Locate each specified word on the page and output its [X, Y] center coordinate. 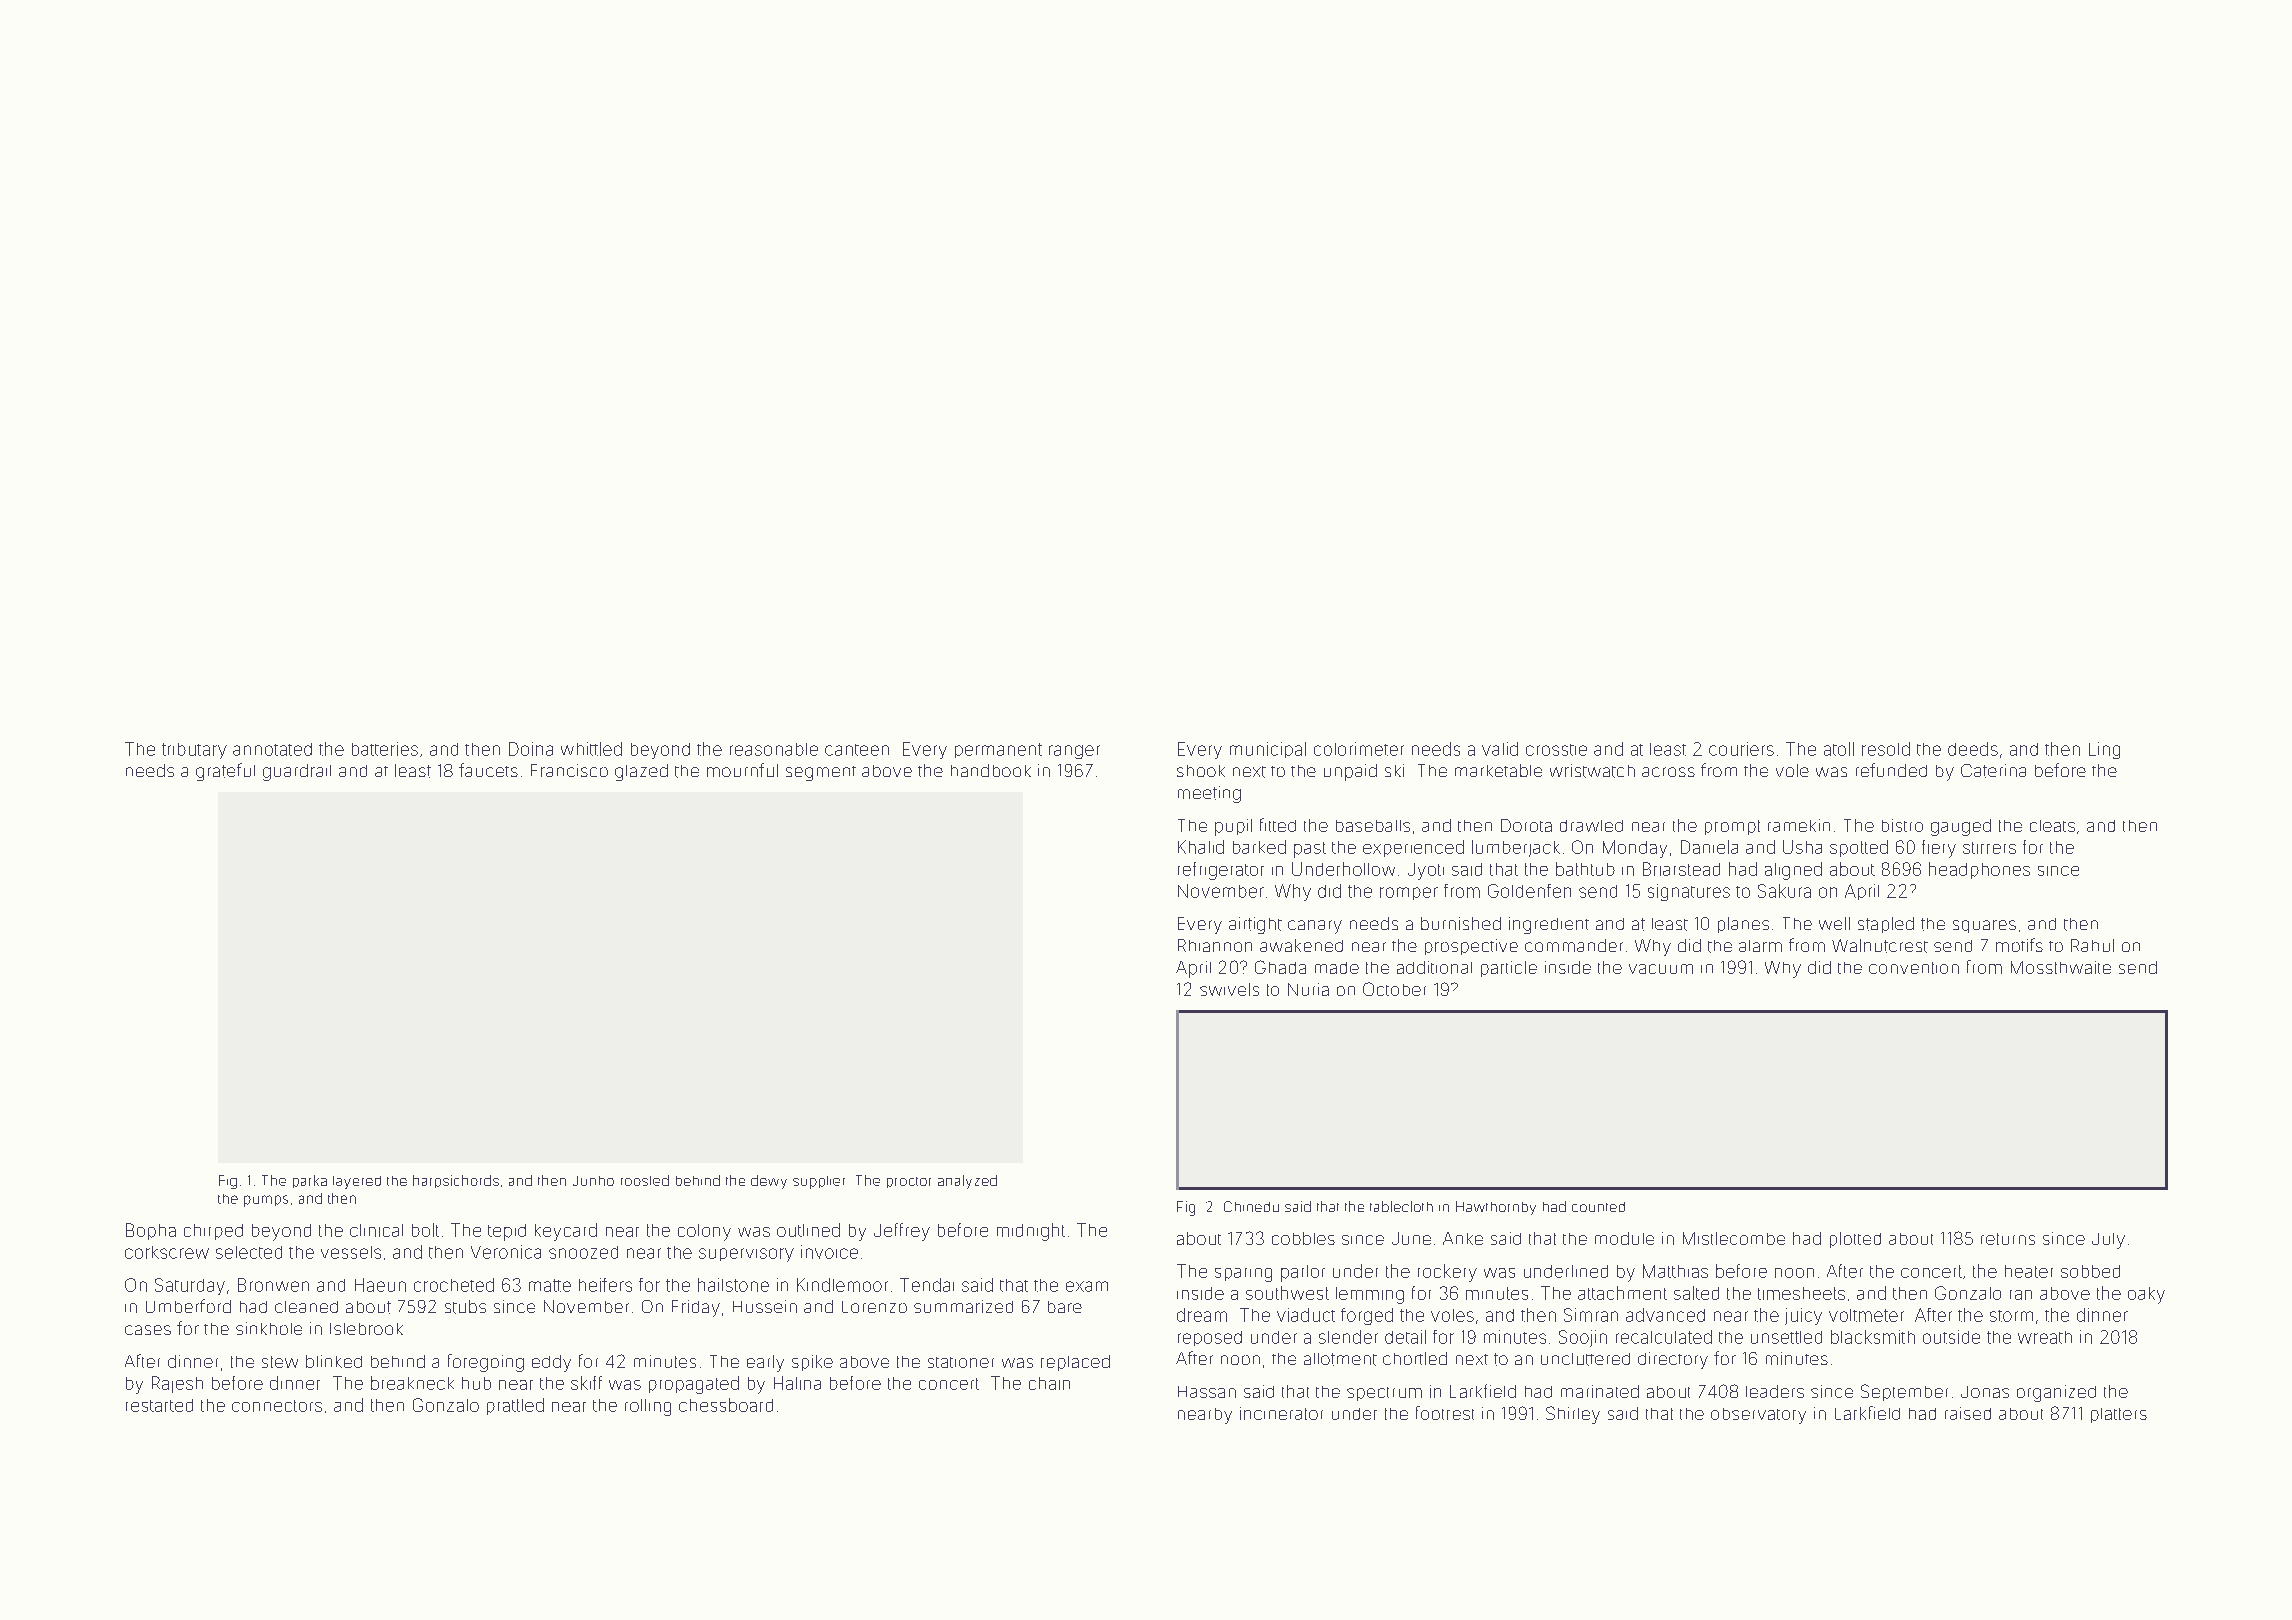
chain [1049, 1383]
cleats [2052, 826]
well [1834, 923]
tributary [194, 751]
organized [2056, 1393]
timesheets [1801, 1293]
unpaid [1350, 772]
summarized [963, 1306]
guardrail [297, 772]
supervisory [746, 1255]
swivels [1229, 989]
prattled [515, 1406]
